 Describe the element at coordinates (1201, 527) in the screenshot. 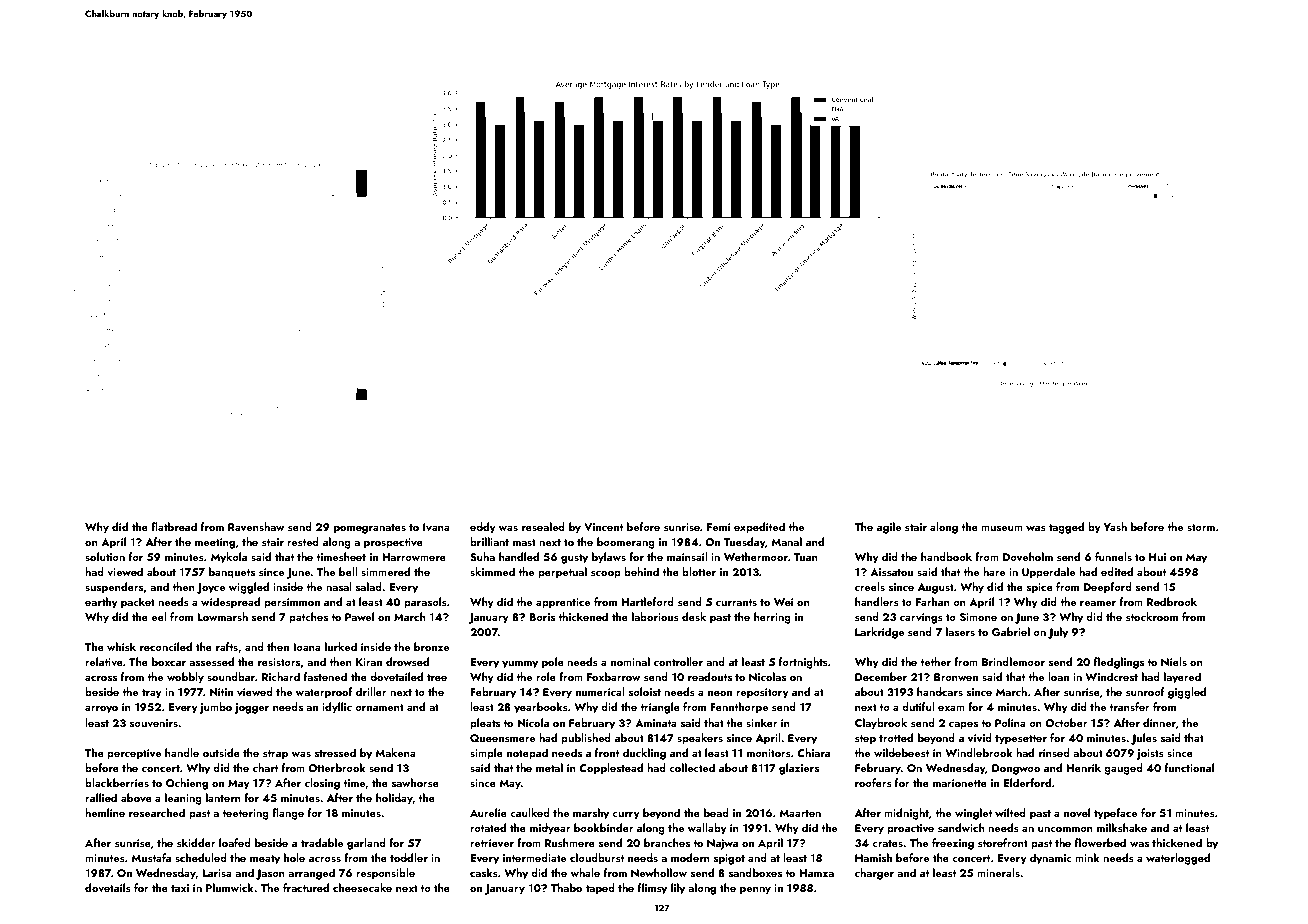

I see `storm` at that location.
